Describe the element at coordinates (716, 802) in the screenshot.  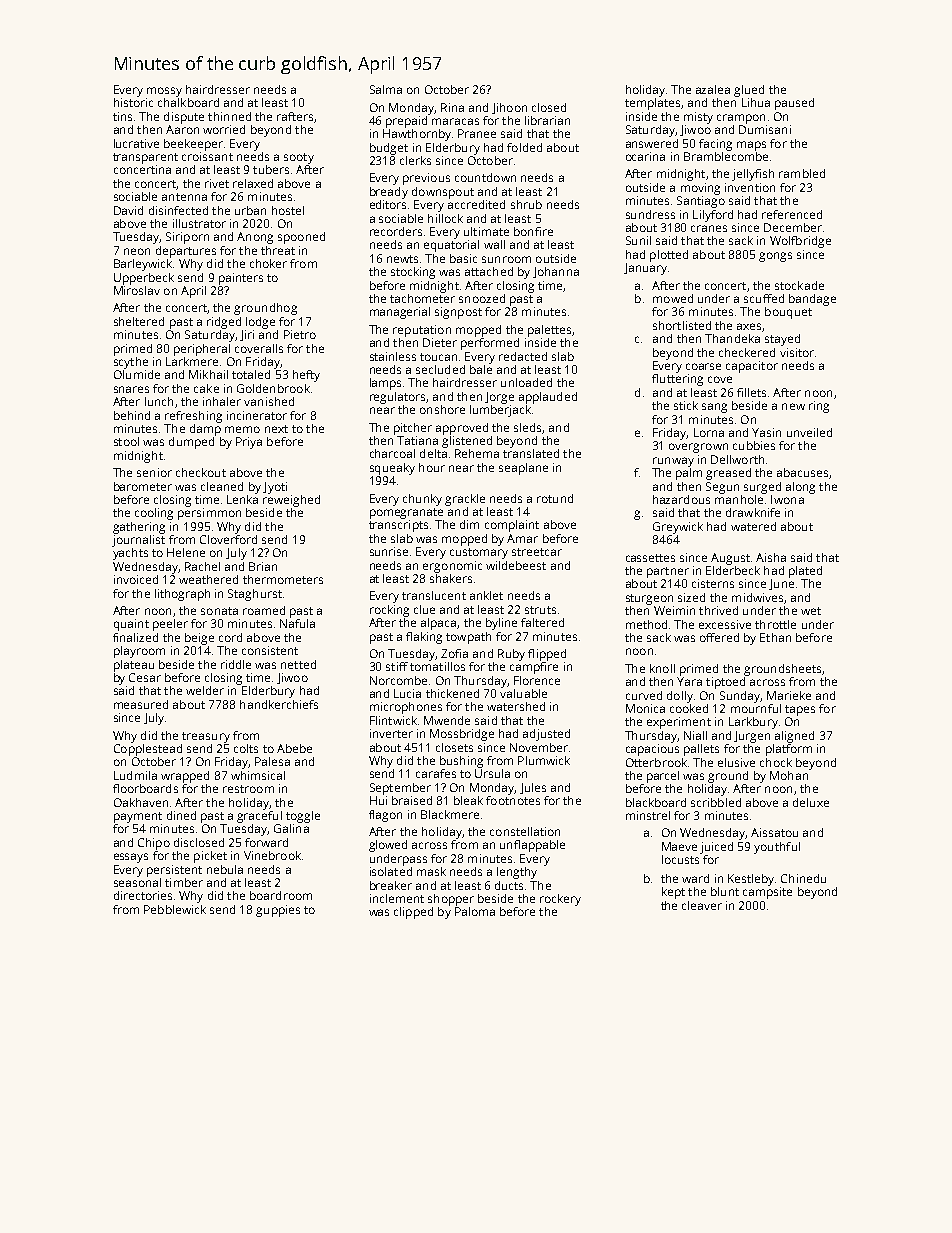
I see `scribbled` at that location.
